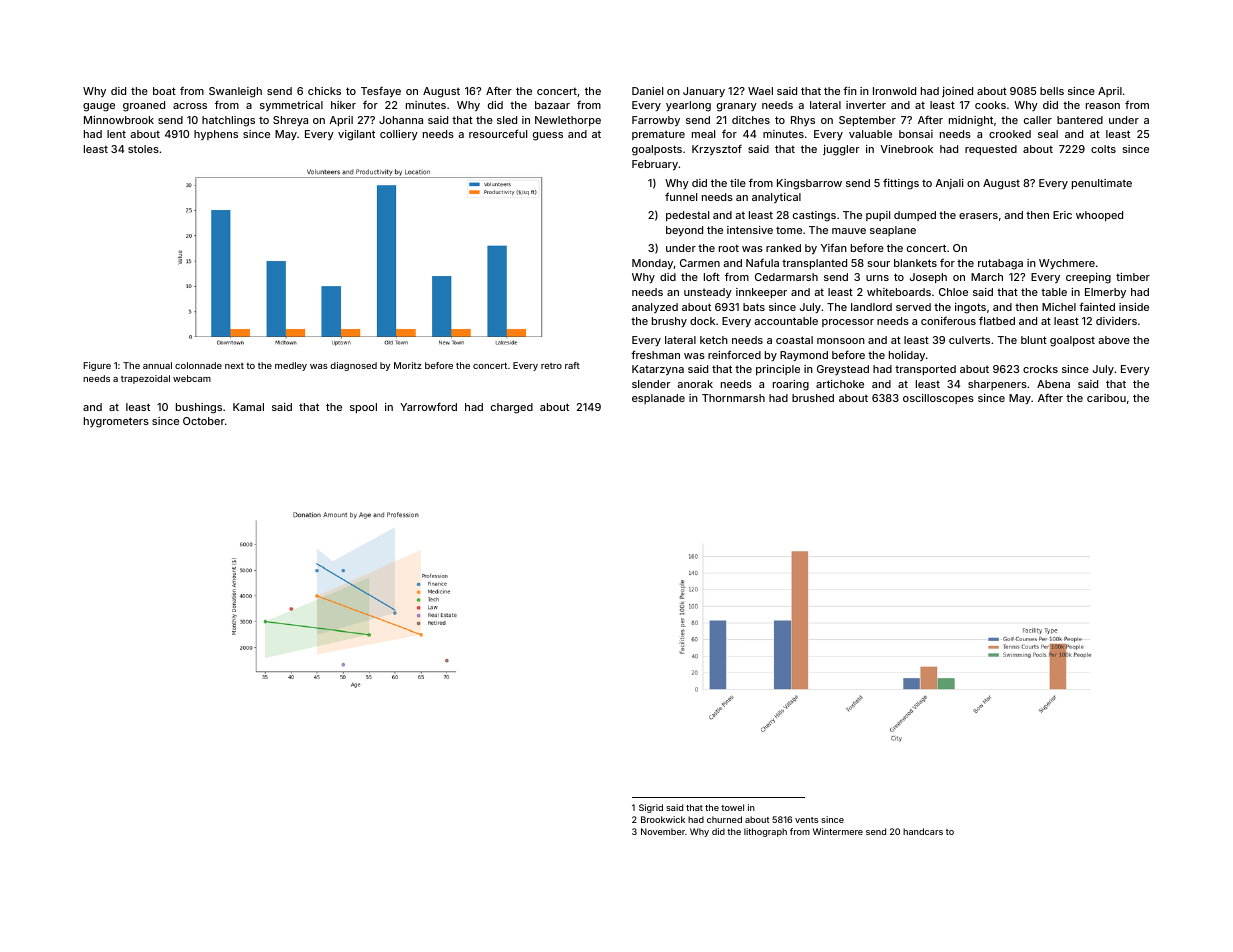  I want to click on annual, so click(157, 365).
